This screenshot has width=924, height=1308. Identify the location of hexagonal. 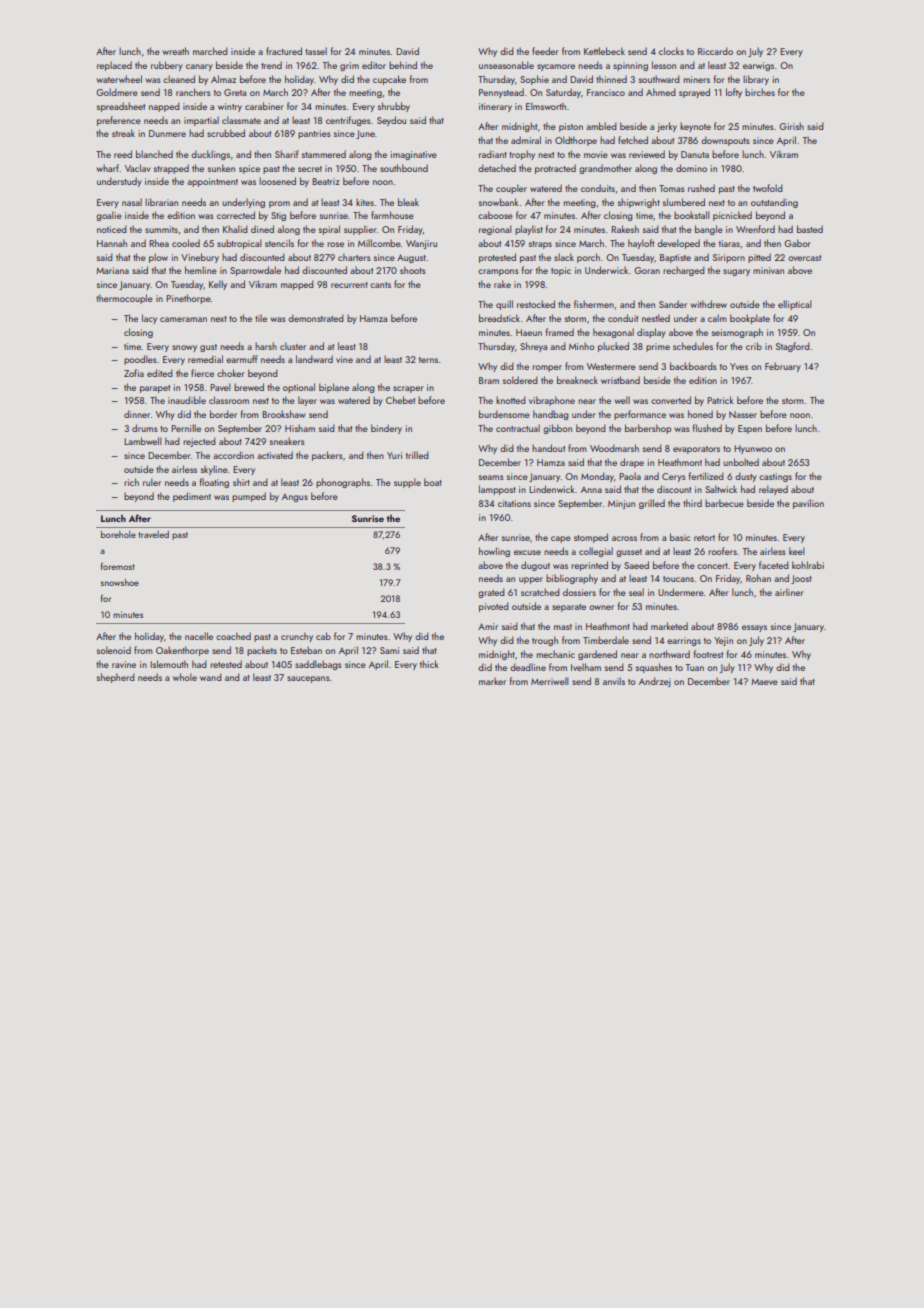
(613, 333).
